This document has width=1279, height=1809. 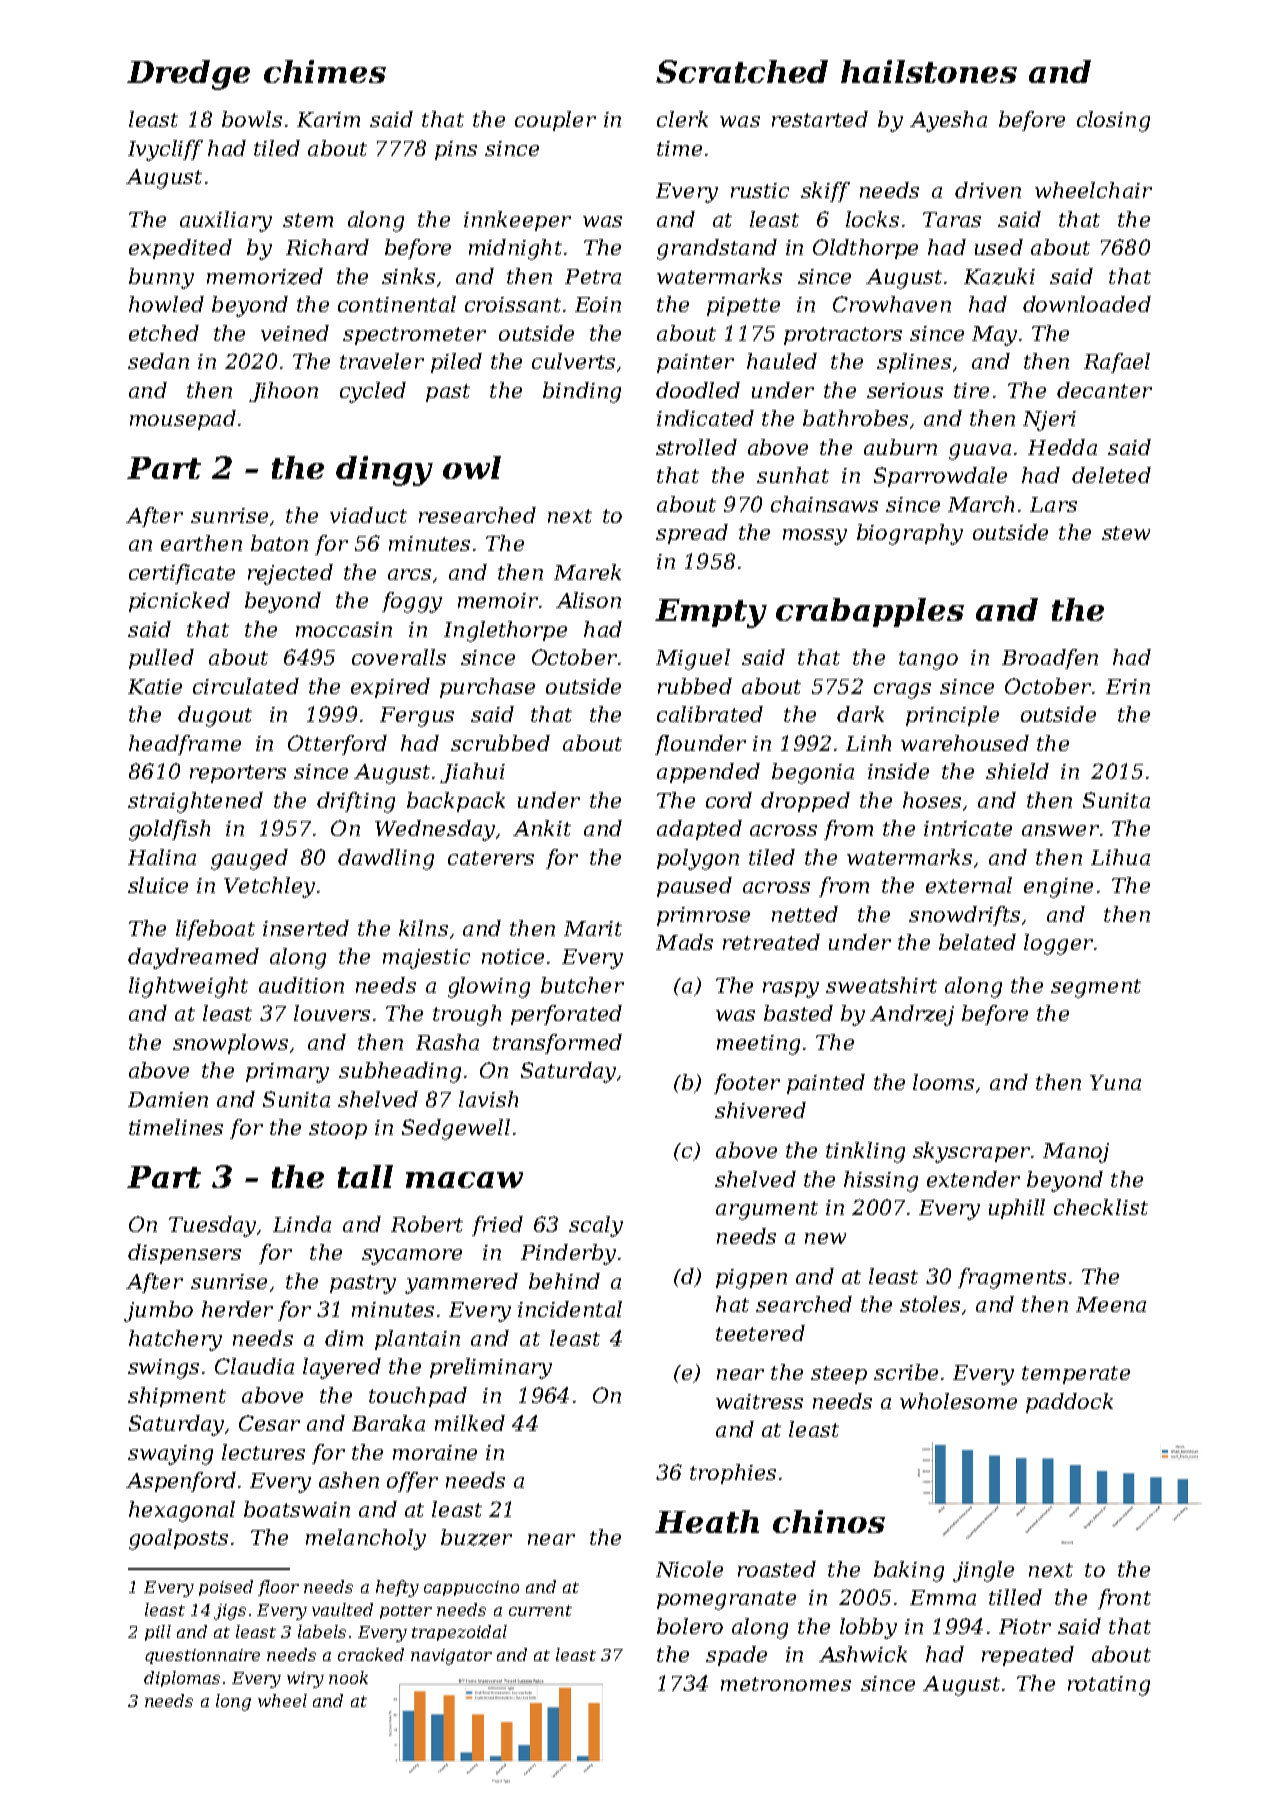 What do you see at coordinates (964, 916) in the document?
I see `snowdrifts` at bounding box center [964, 916].
